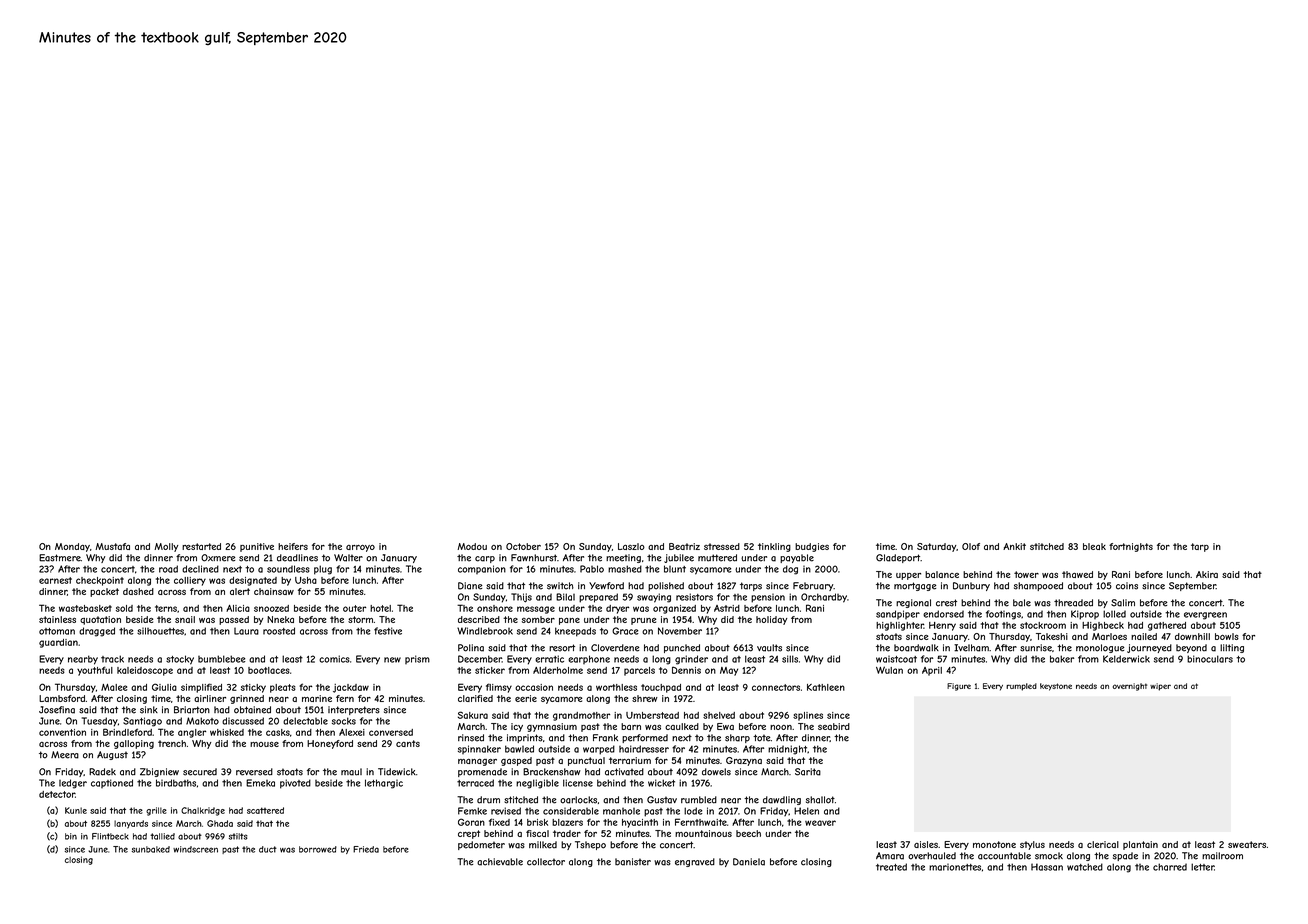 The width and height of the image is (1308, 924). What do you see at coordinates (360, 548) in the image?
I see `arroyo` at bounding box center [360, 548].
